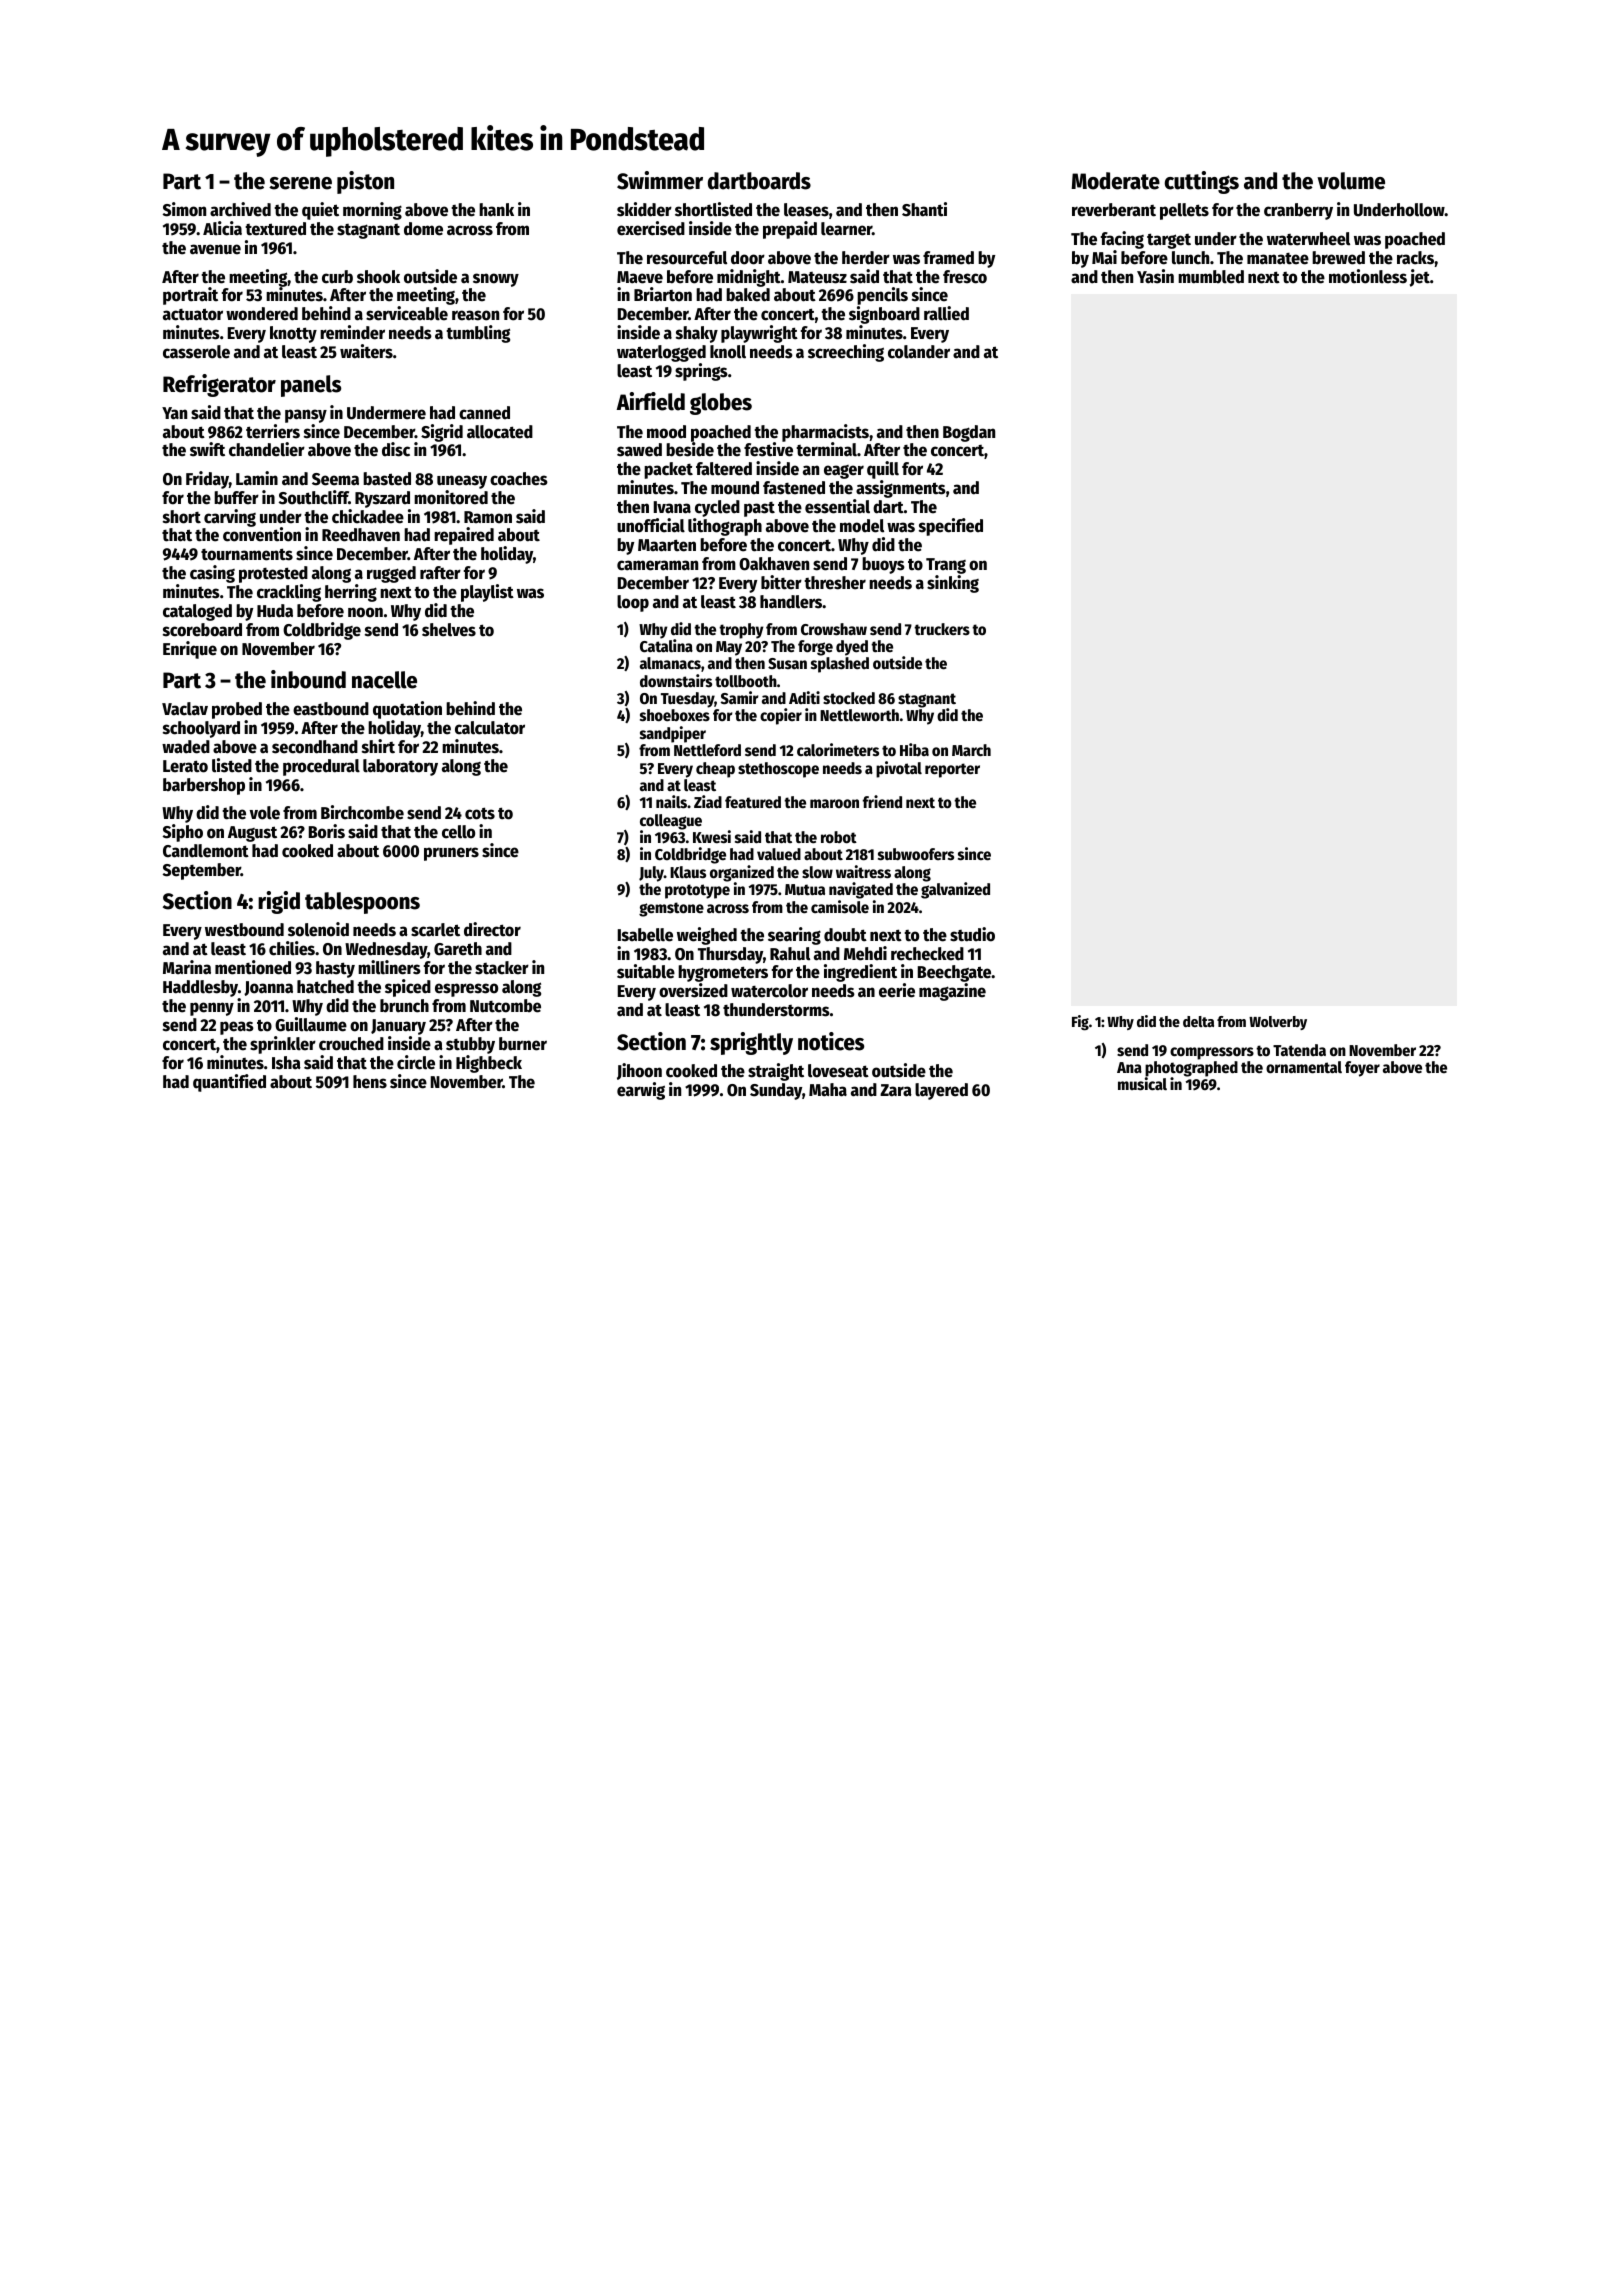 The width and height of the screenshot is (1620, 2292). I want to click on convention, so click(262, 534).
